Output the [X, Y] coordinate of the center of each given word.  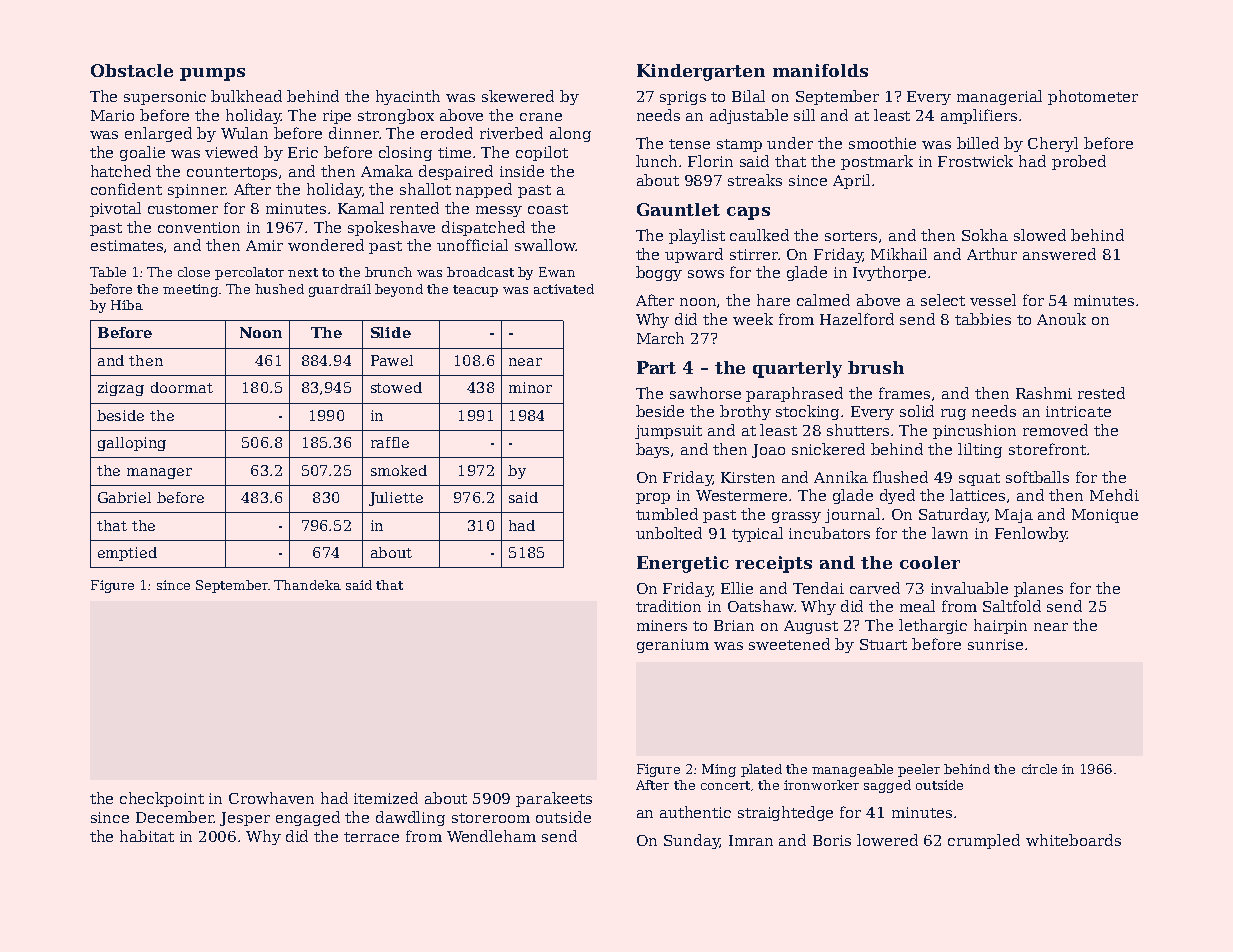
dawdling [410, 818]
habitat [147, 836]
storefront [1047, 449]
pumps [212, 74]
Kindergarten [701, 72]
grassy [796, 517]
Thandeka [307, 585]
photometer [1093, 97]
